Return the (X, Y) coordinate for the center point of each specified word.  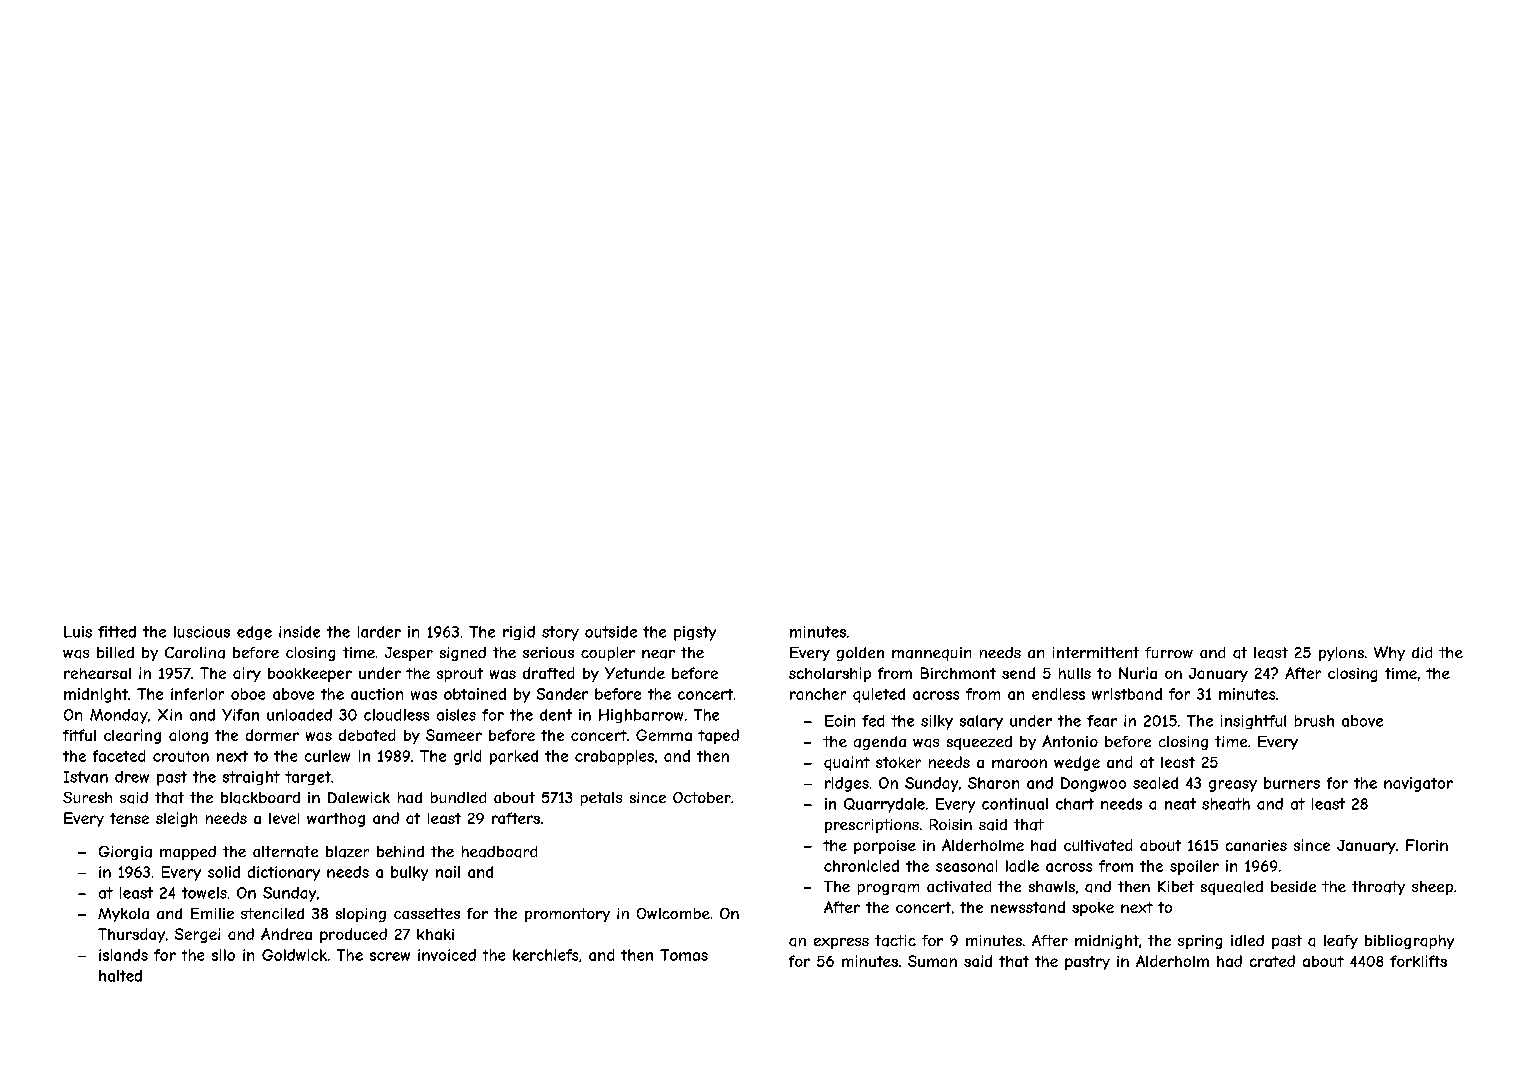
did (1422, 652)
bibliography (1409, 942)
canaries (1256, 845)
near (658, 654)
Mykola (123, 915)
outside (611, 632)
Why (1389, 653)
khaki (435, 934)
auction (377, 694)
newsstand (1028, 907)
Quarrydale (884, 805)
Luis (78, 632)
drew (132, 777)
